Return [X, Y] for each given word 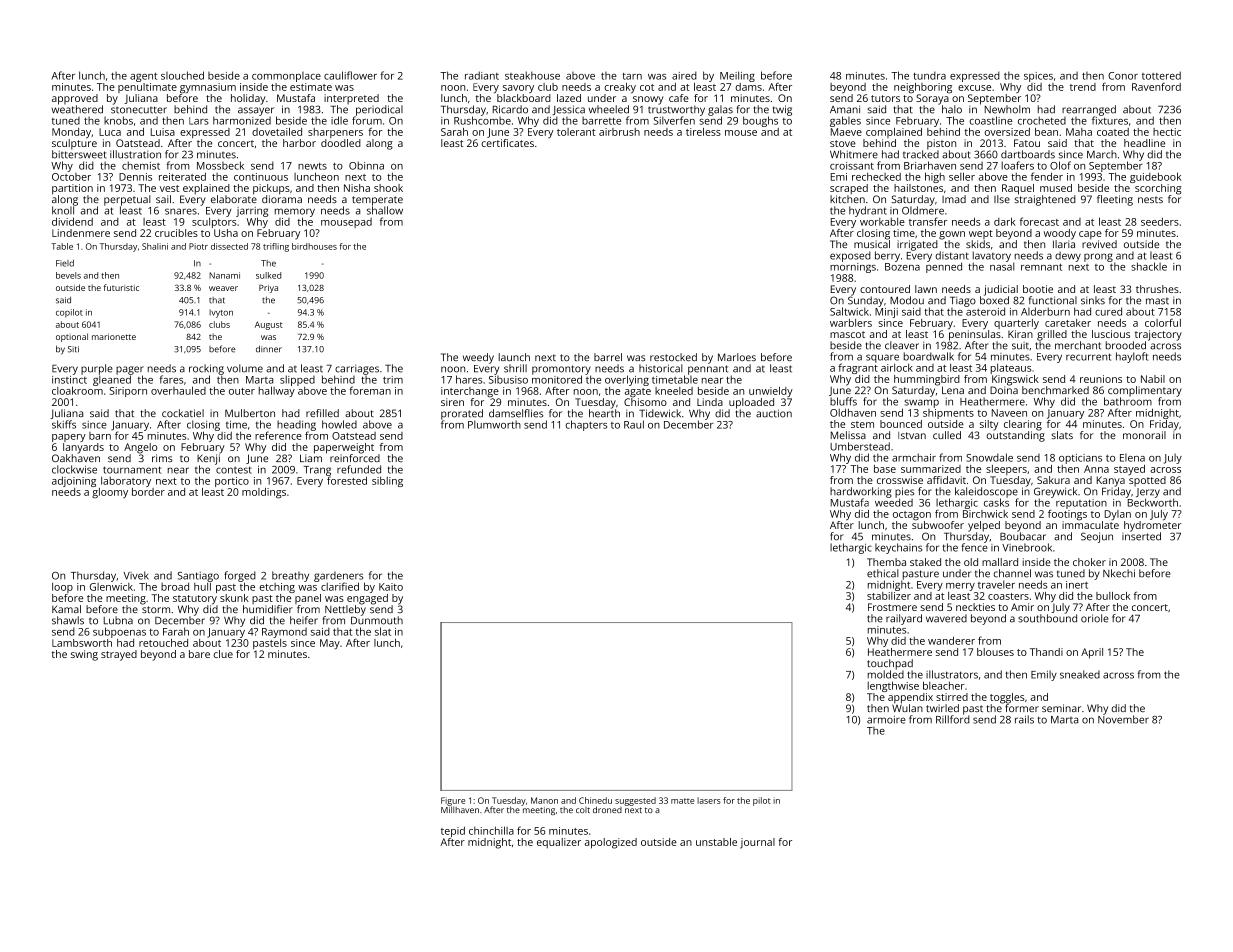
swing [84, 655]
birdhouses [314, 246]
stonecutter [139, 110]
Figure [453, 801]
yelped [984, 526]
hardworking [861, 492]
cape [1090, 235]
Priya [268, 289]
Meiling [737, 76]
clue [223, 654]
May [330, 644]
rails [1024, 719]
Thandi [1046, 652]
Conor [1123, 76]
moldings [264, 493]
